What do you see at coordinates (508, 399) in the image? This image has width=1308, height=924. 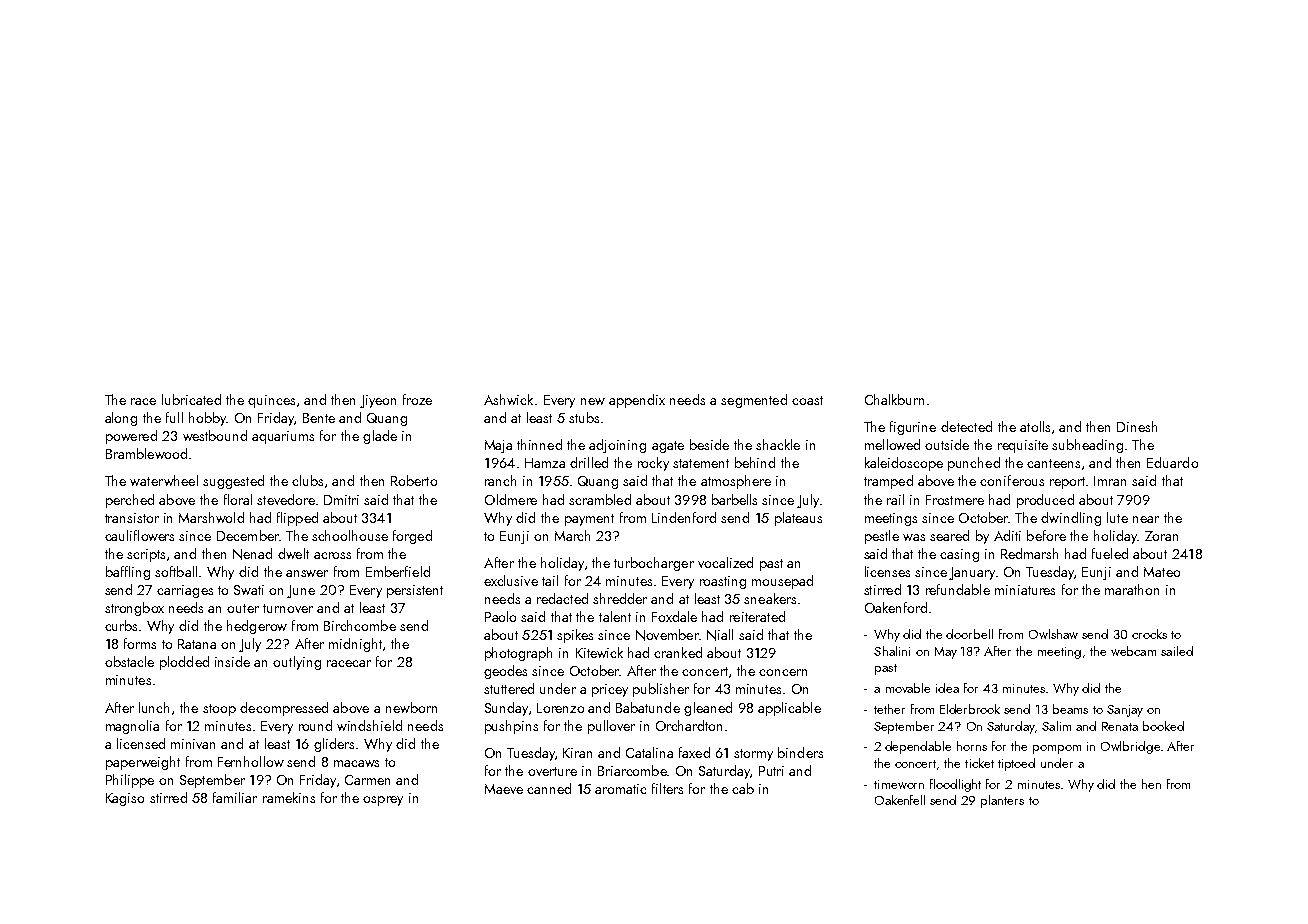 I see `Ashwick` at bounding box center [508, 399].
